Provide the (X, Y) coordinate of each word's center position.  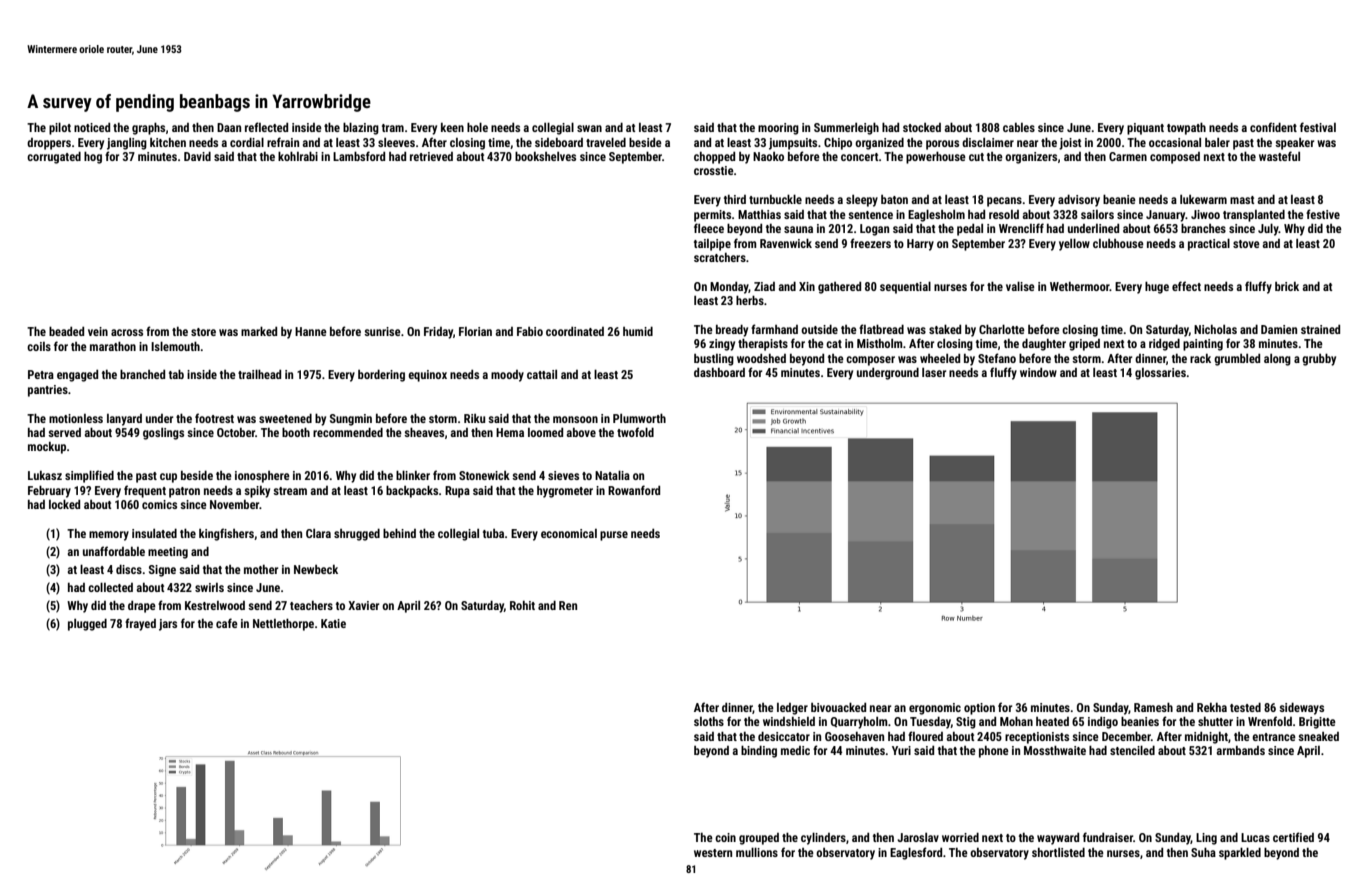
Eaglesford (916, 853)
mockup (47, 448)
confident (1273, 127)
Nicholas (1215, 329)
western (713, 853)
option (979, 709)
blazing (361, 128)
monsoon (575, 419)
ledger (792, 709)
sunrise (382, 331)
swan (589, 128)
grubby (1319, 359)
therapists (763, 344)
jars (168, 625)
